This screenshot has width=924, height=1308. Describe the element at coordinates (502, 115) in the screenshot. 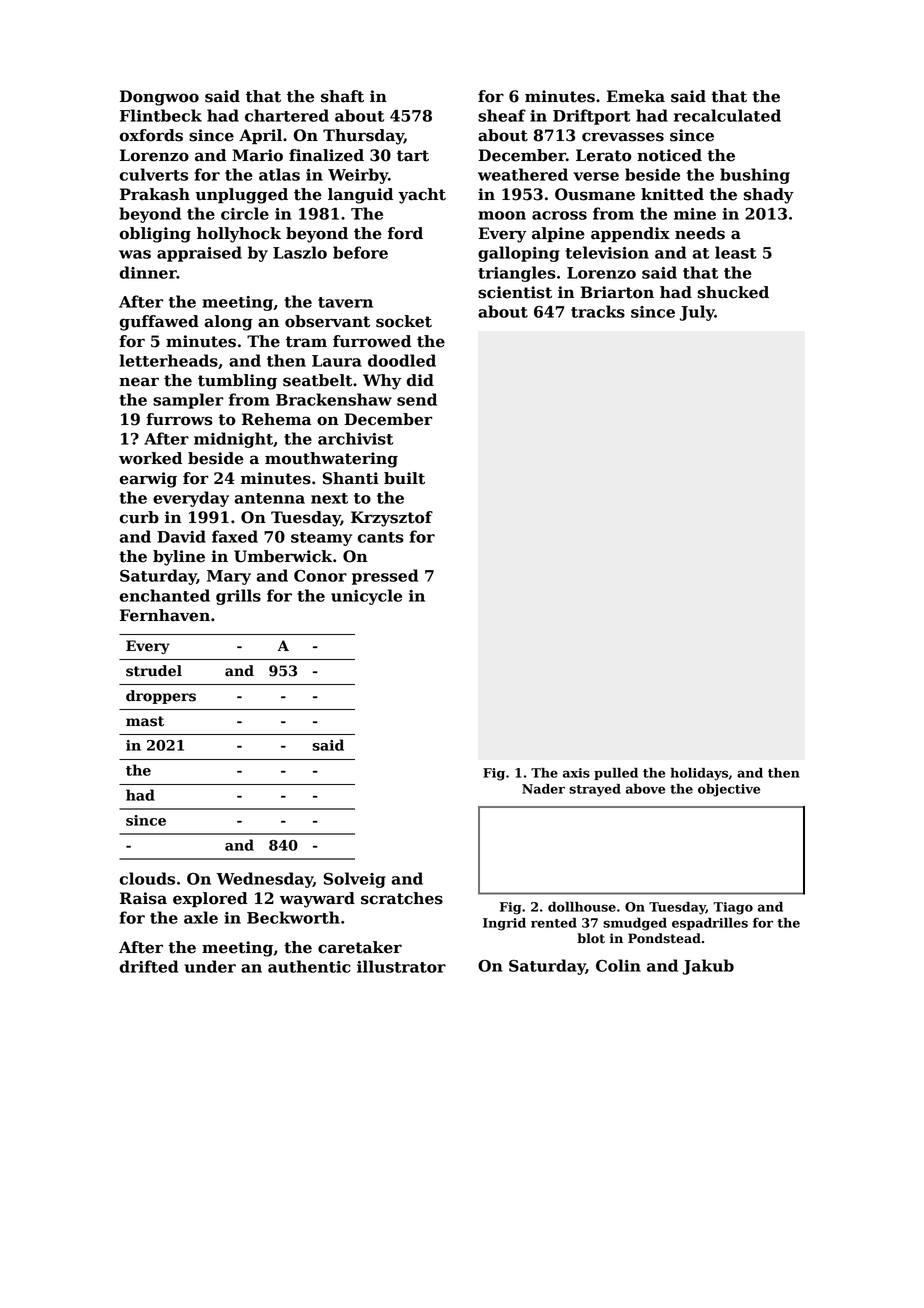

I see `sheaf` at that location.
